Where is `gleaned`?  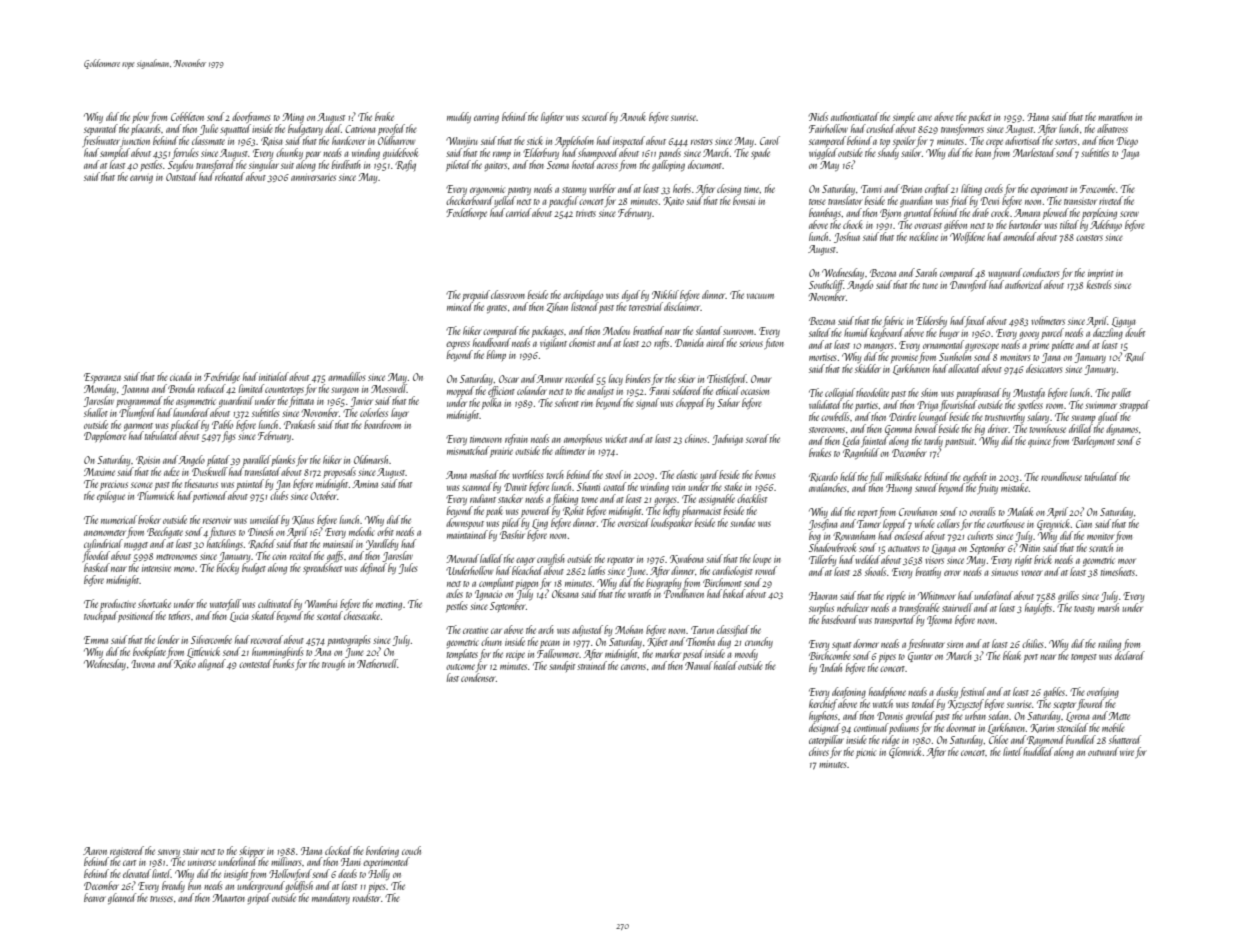
gleaned is located at coordinates (122, 898).
